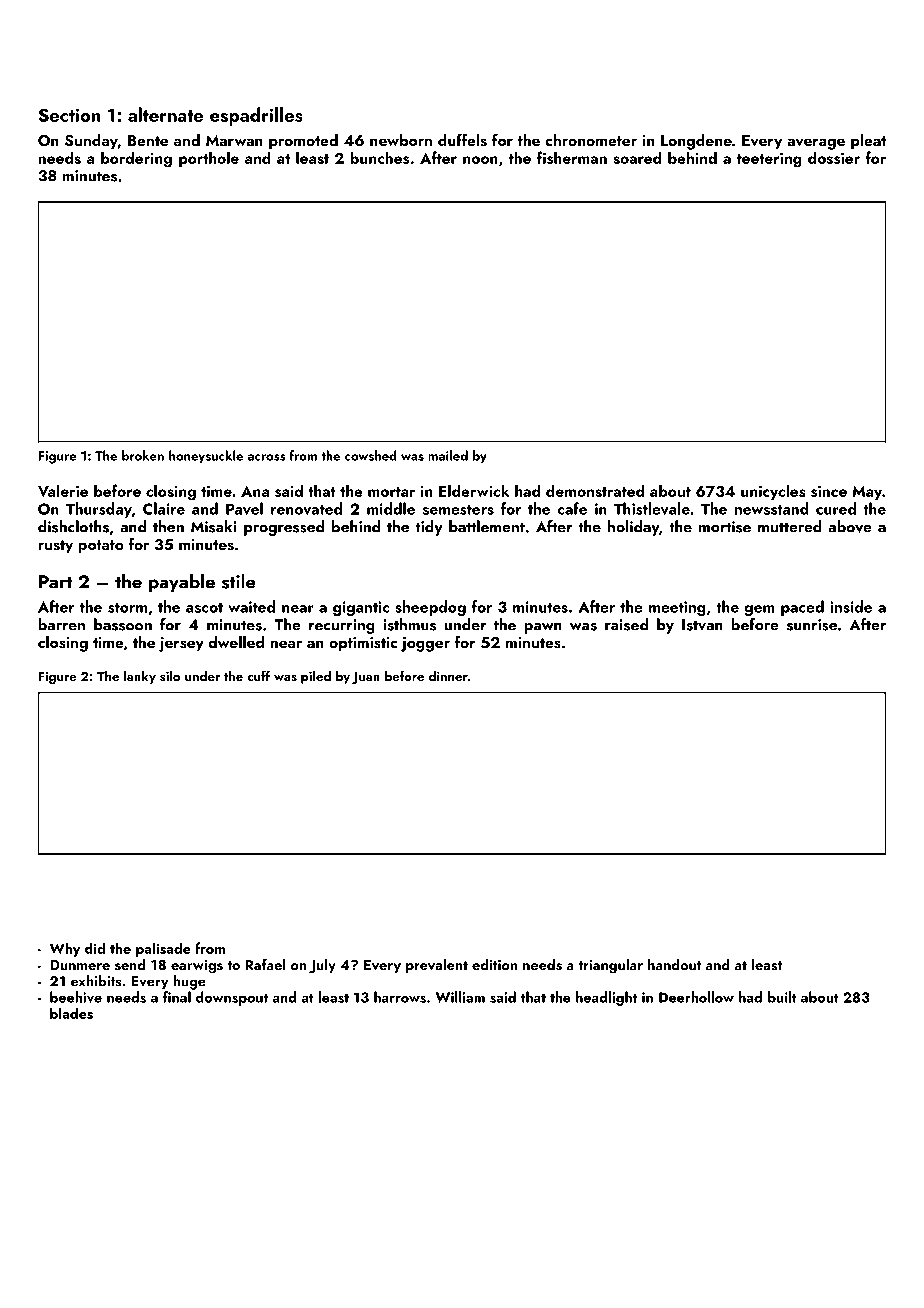 The image size is (924, 1308). What do you see at coordinates (494, 964) in the screenshot?
I see `edition` at bounding box center [494, 964].
